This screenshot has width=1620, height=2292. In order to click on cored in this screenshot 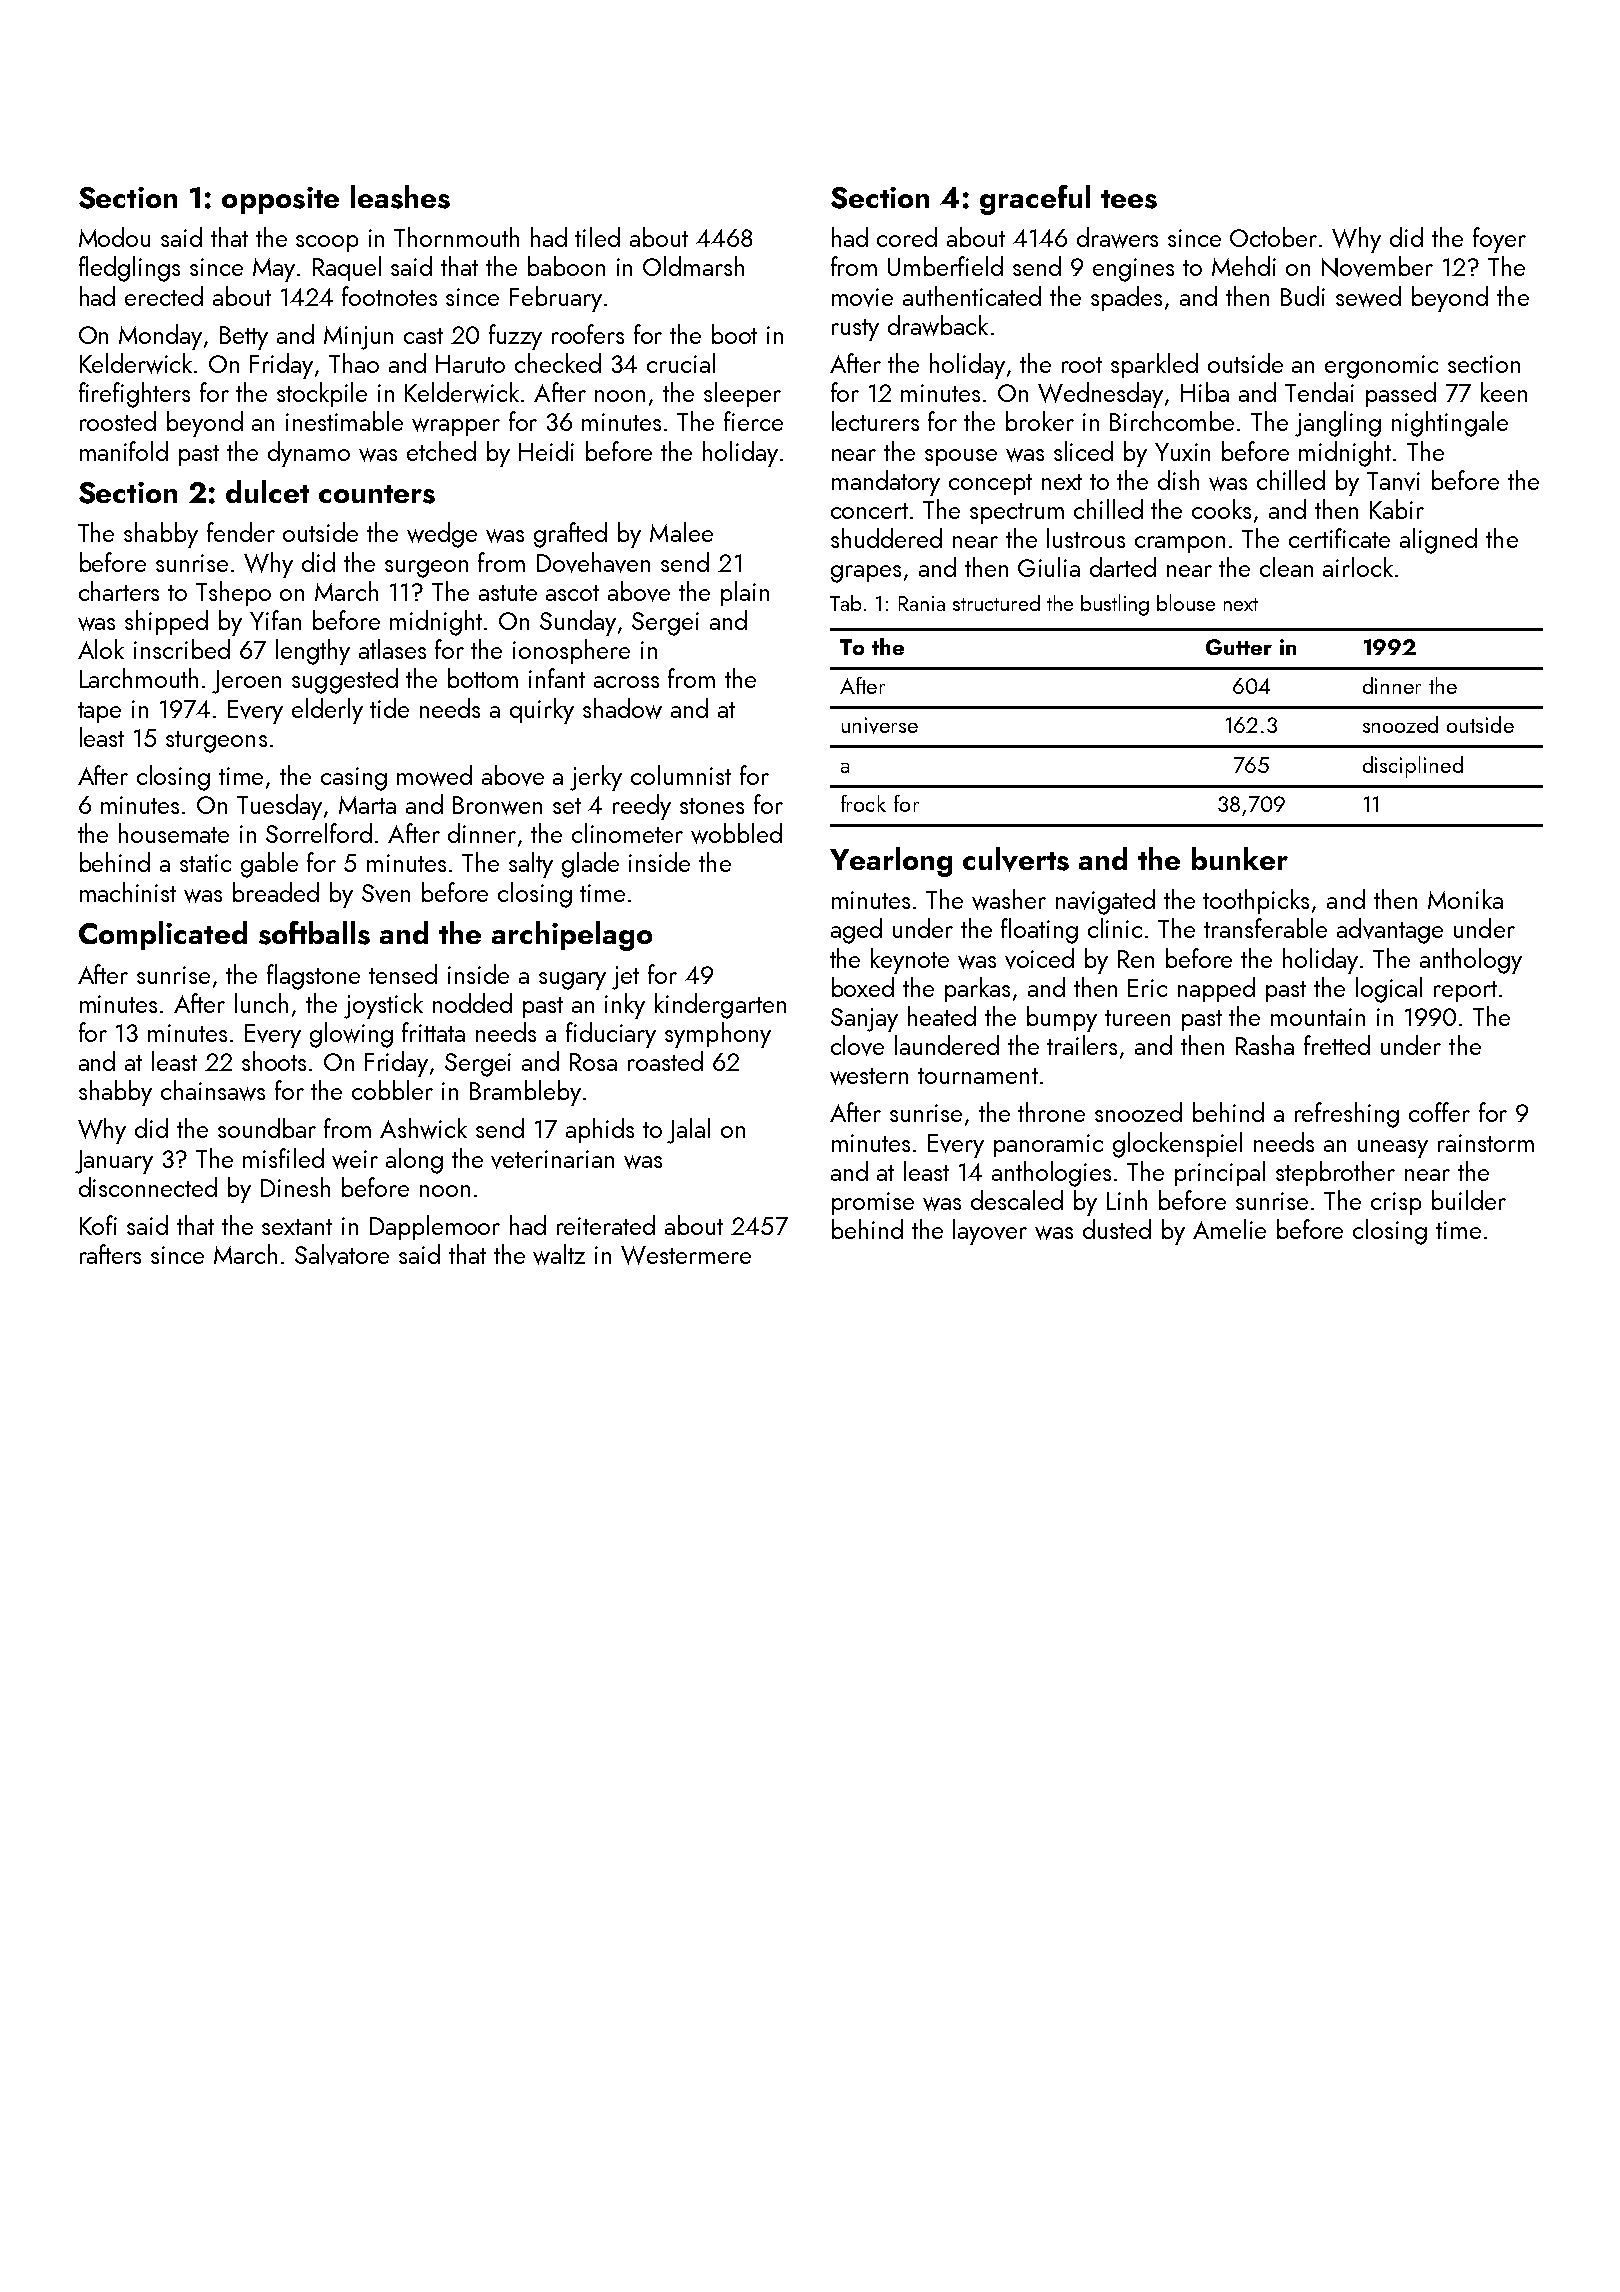, I will do `click(907, 237)`.
